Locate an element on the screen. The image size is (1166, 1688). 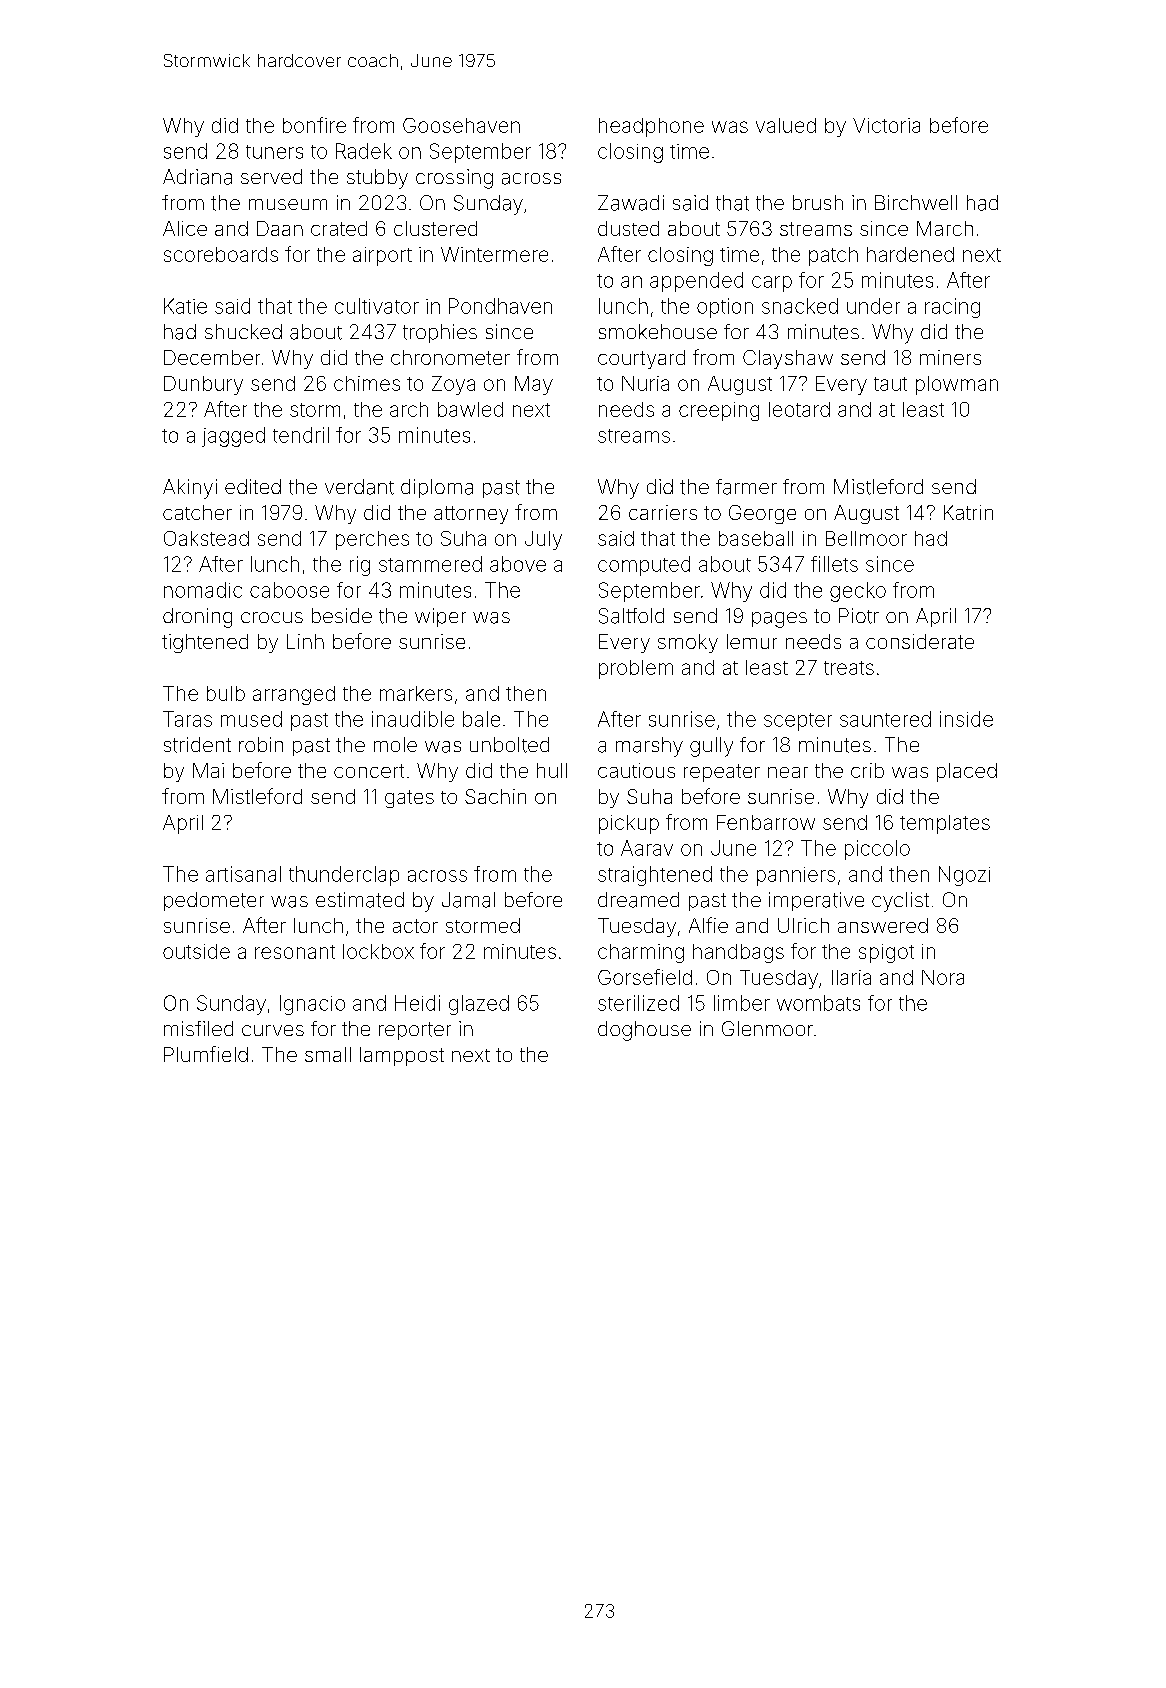
Fenbarrow is located at coordinates (766, 822).
